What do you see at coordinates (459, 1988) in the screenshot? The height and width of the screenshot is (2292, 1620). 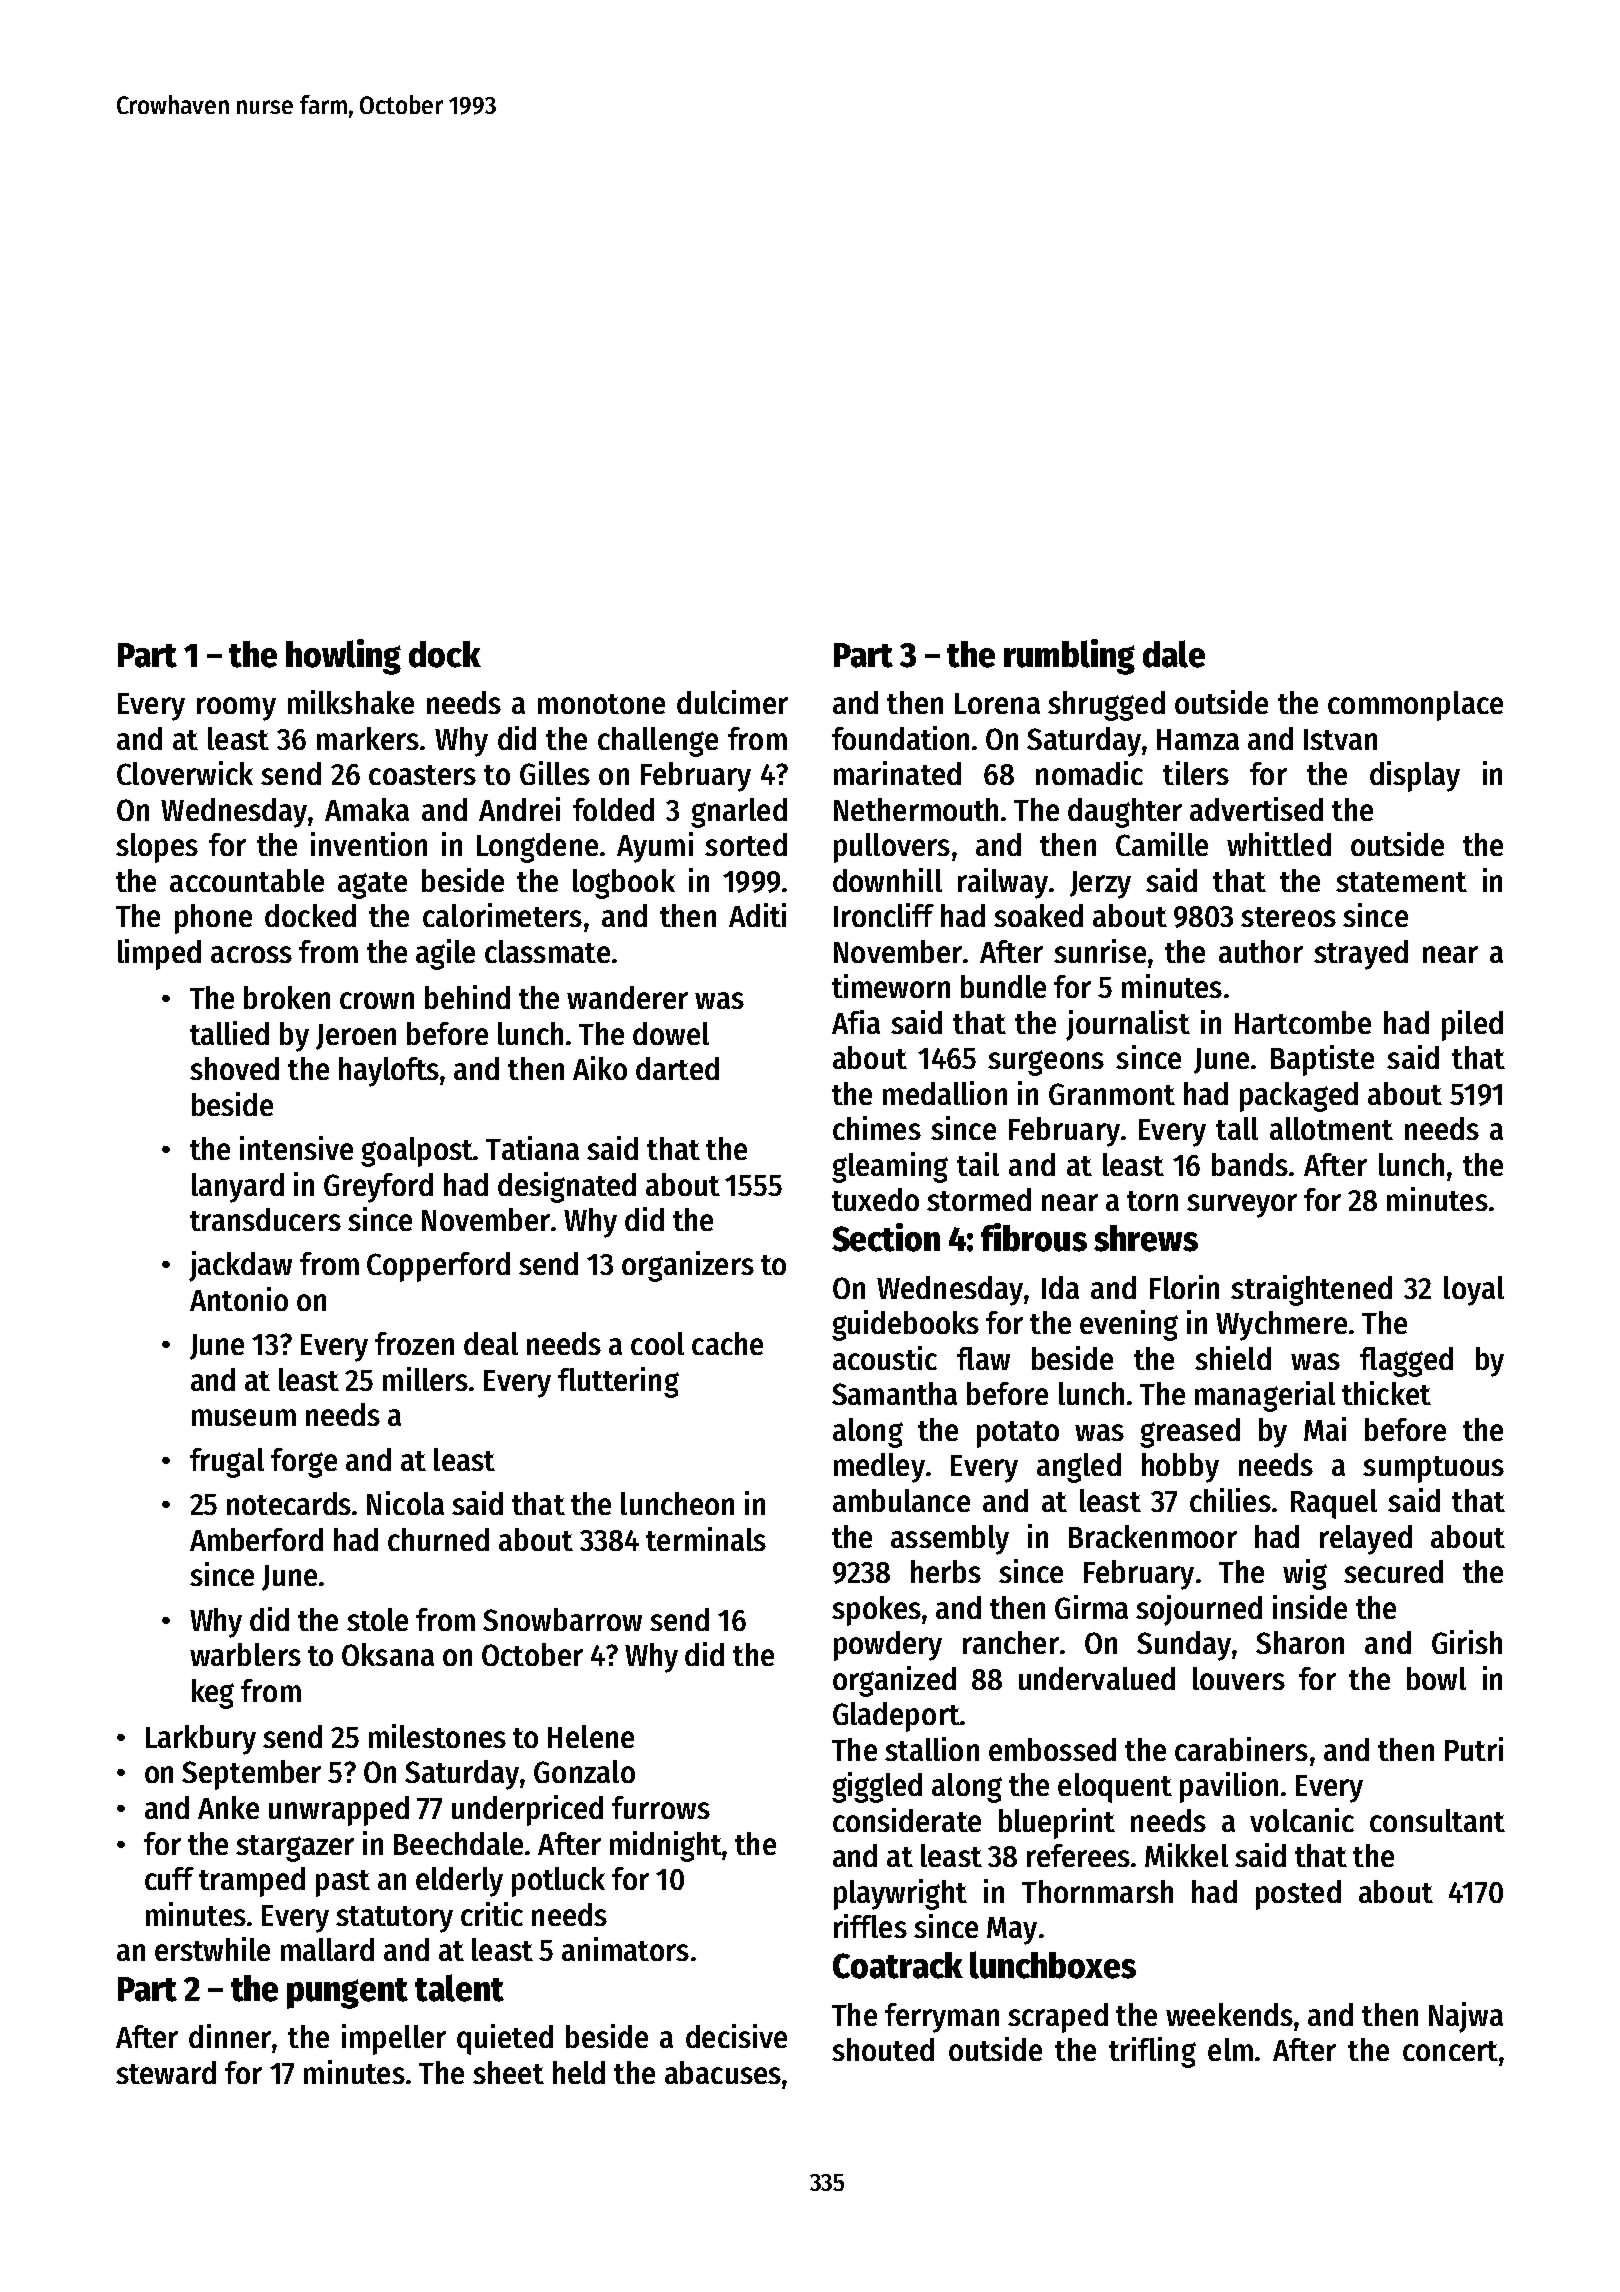 I see `talent` at bounding box center [459, 1988].
